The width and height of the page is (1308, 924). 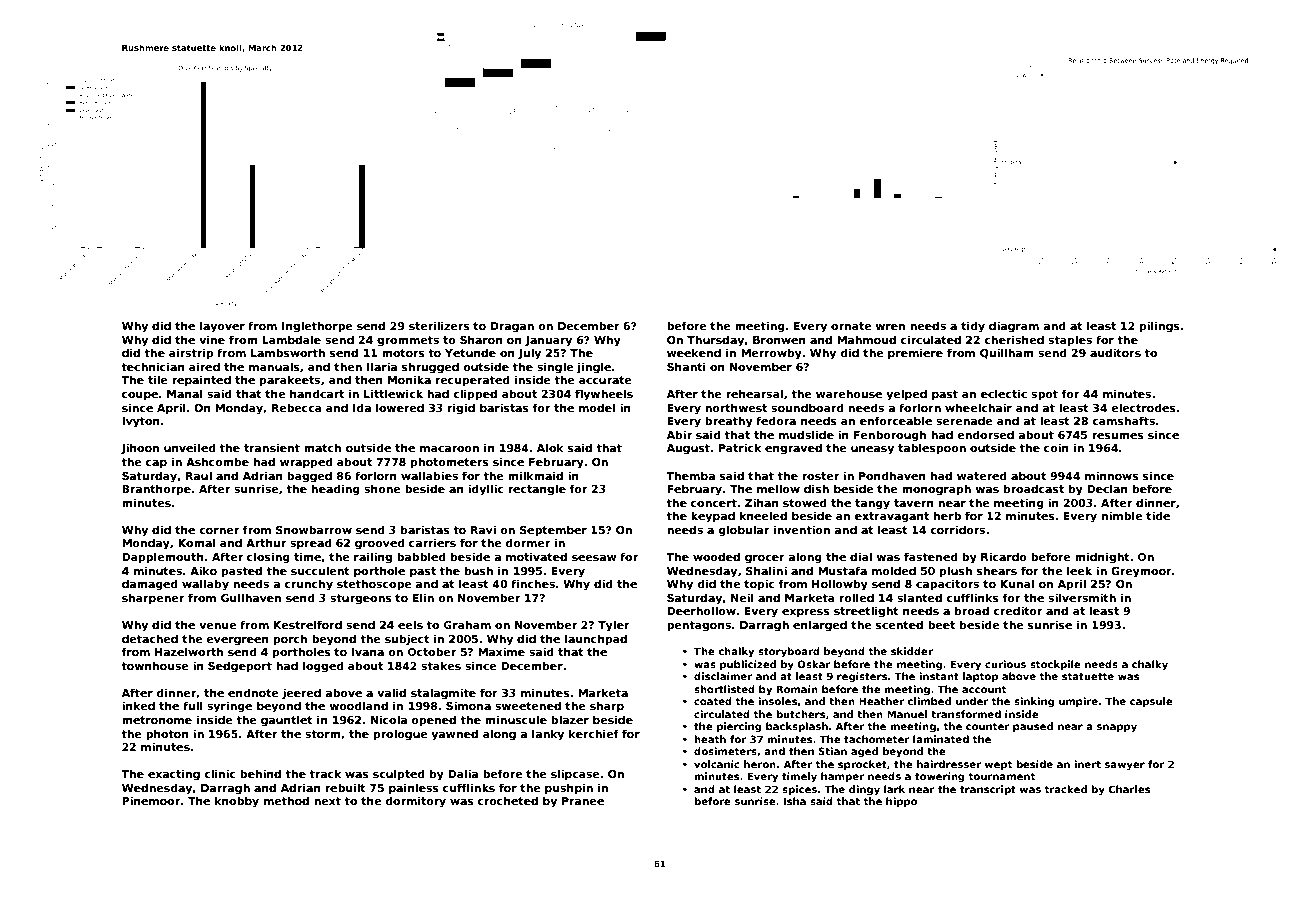 I want to click on keypad, so click(x=713, y=517).
